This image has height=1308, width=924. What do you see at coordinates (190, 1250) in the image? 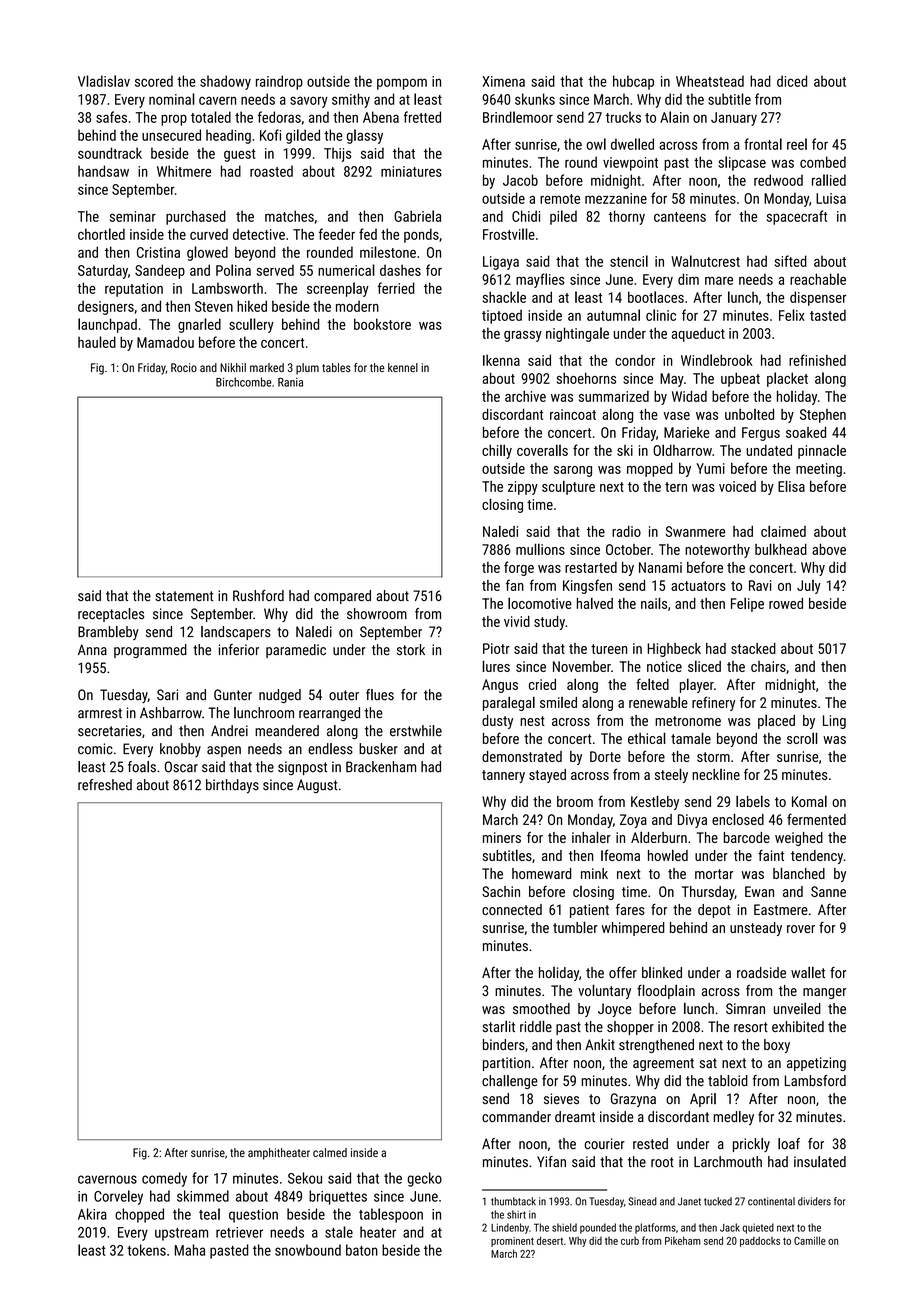
I see `Maha` at bounding box center [190, 1250].
